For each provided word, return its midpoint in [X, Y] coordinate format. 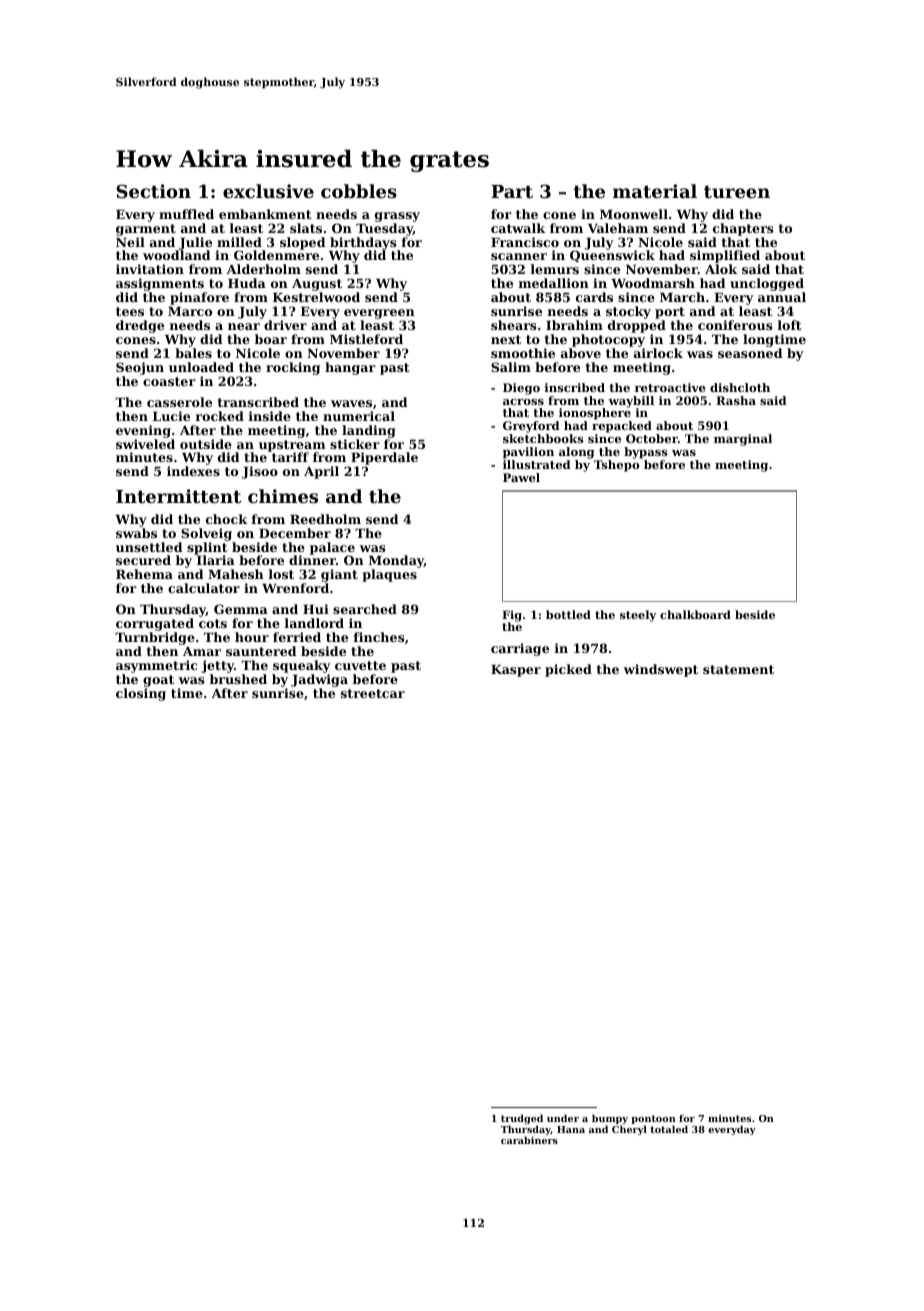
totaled [669, 1129]
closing [141, 694]
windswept [661, 670]
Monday [396, 562]
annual [782, 297]
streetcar [373, 693]
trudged [522, 1120]
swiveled [145, 444]
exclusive [268, 191]
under [563, 1118]
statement [738, 669]
